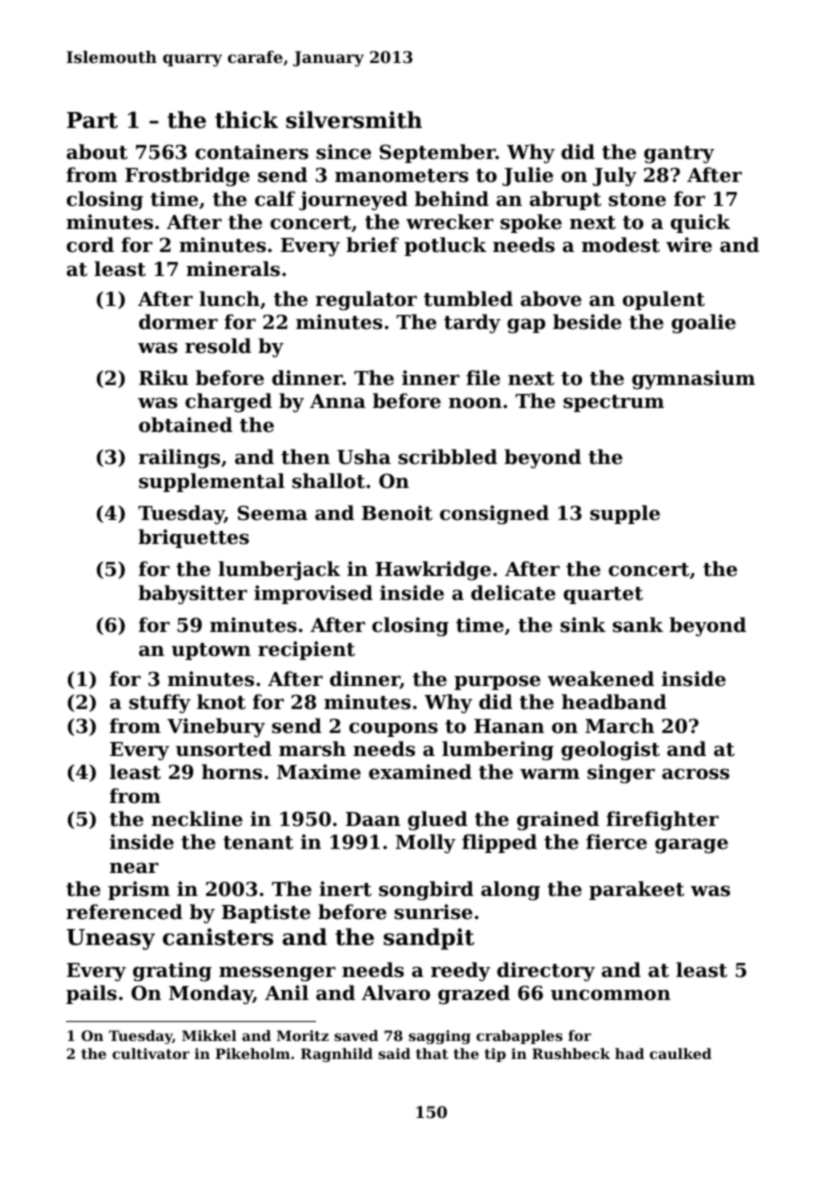 This image has height=1177, width=829. I want to click on quartet, so click(603, 595).
